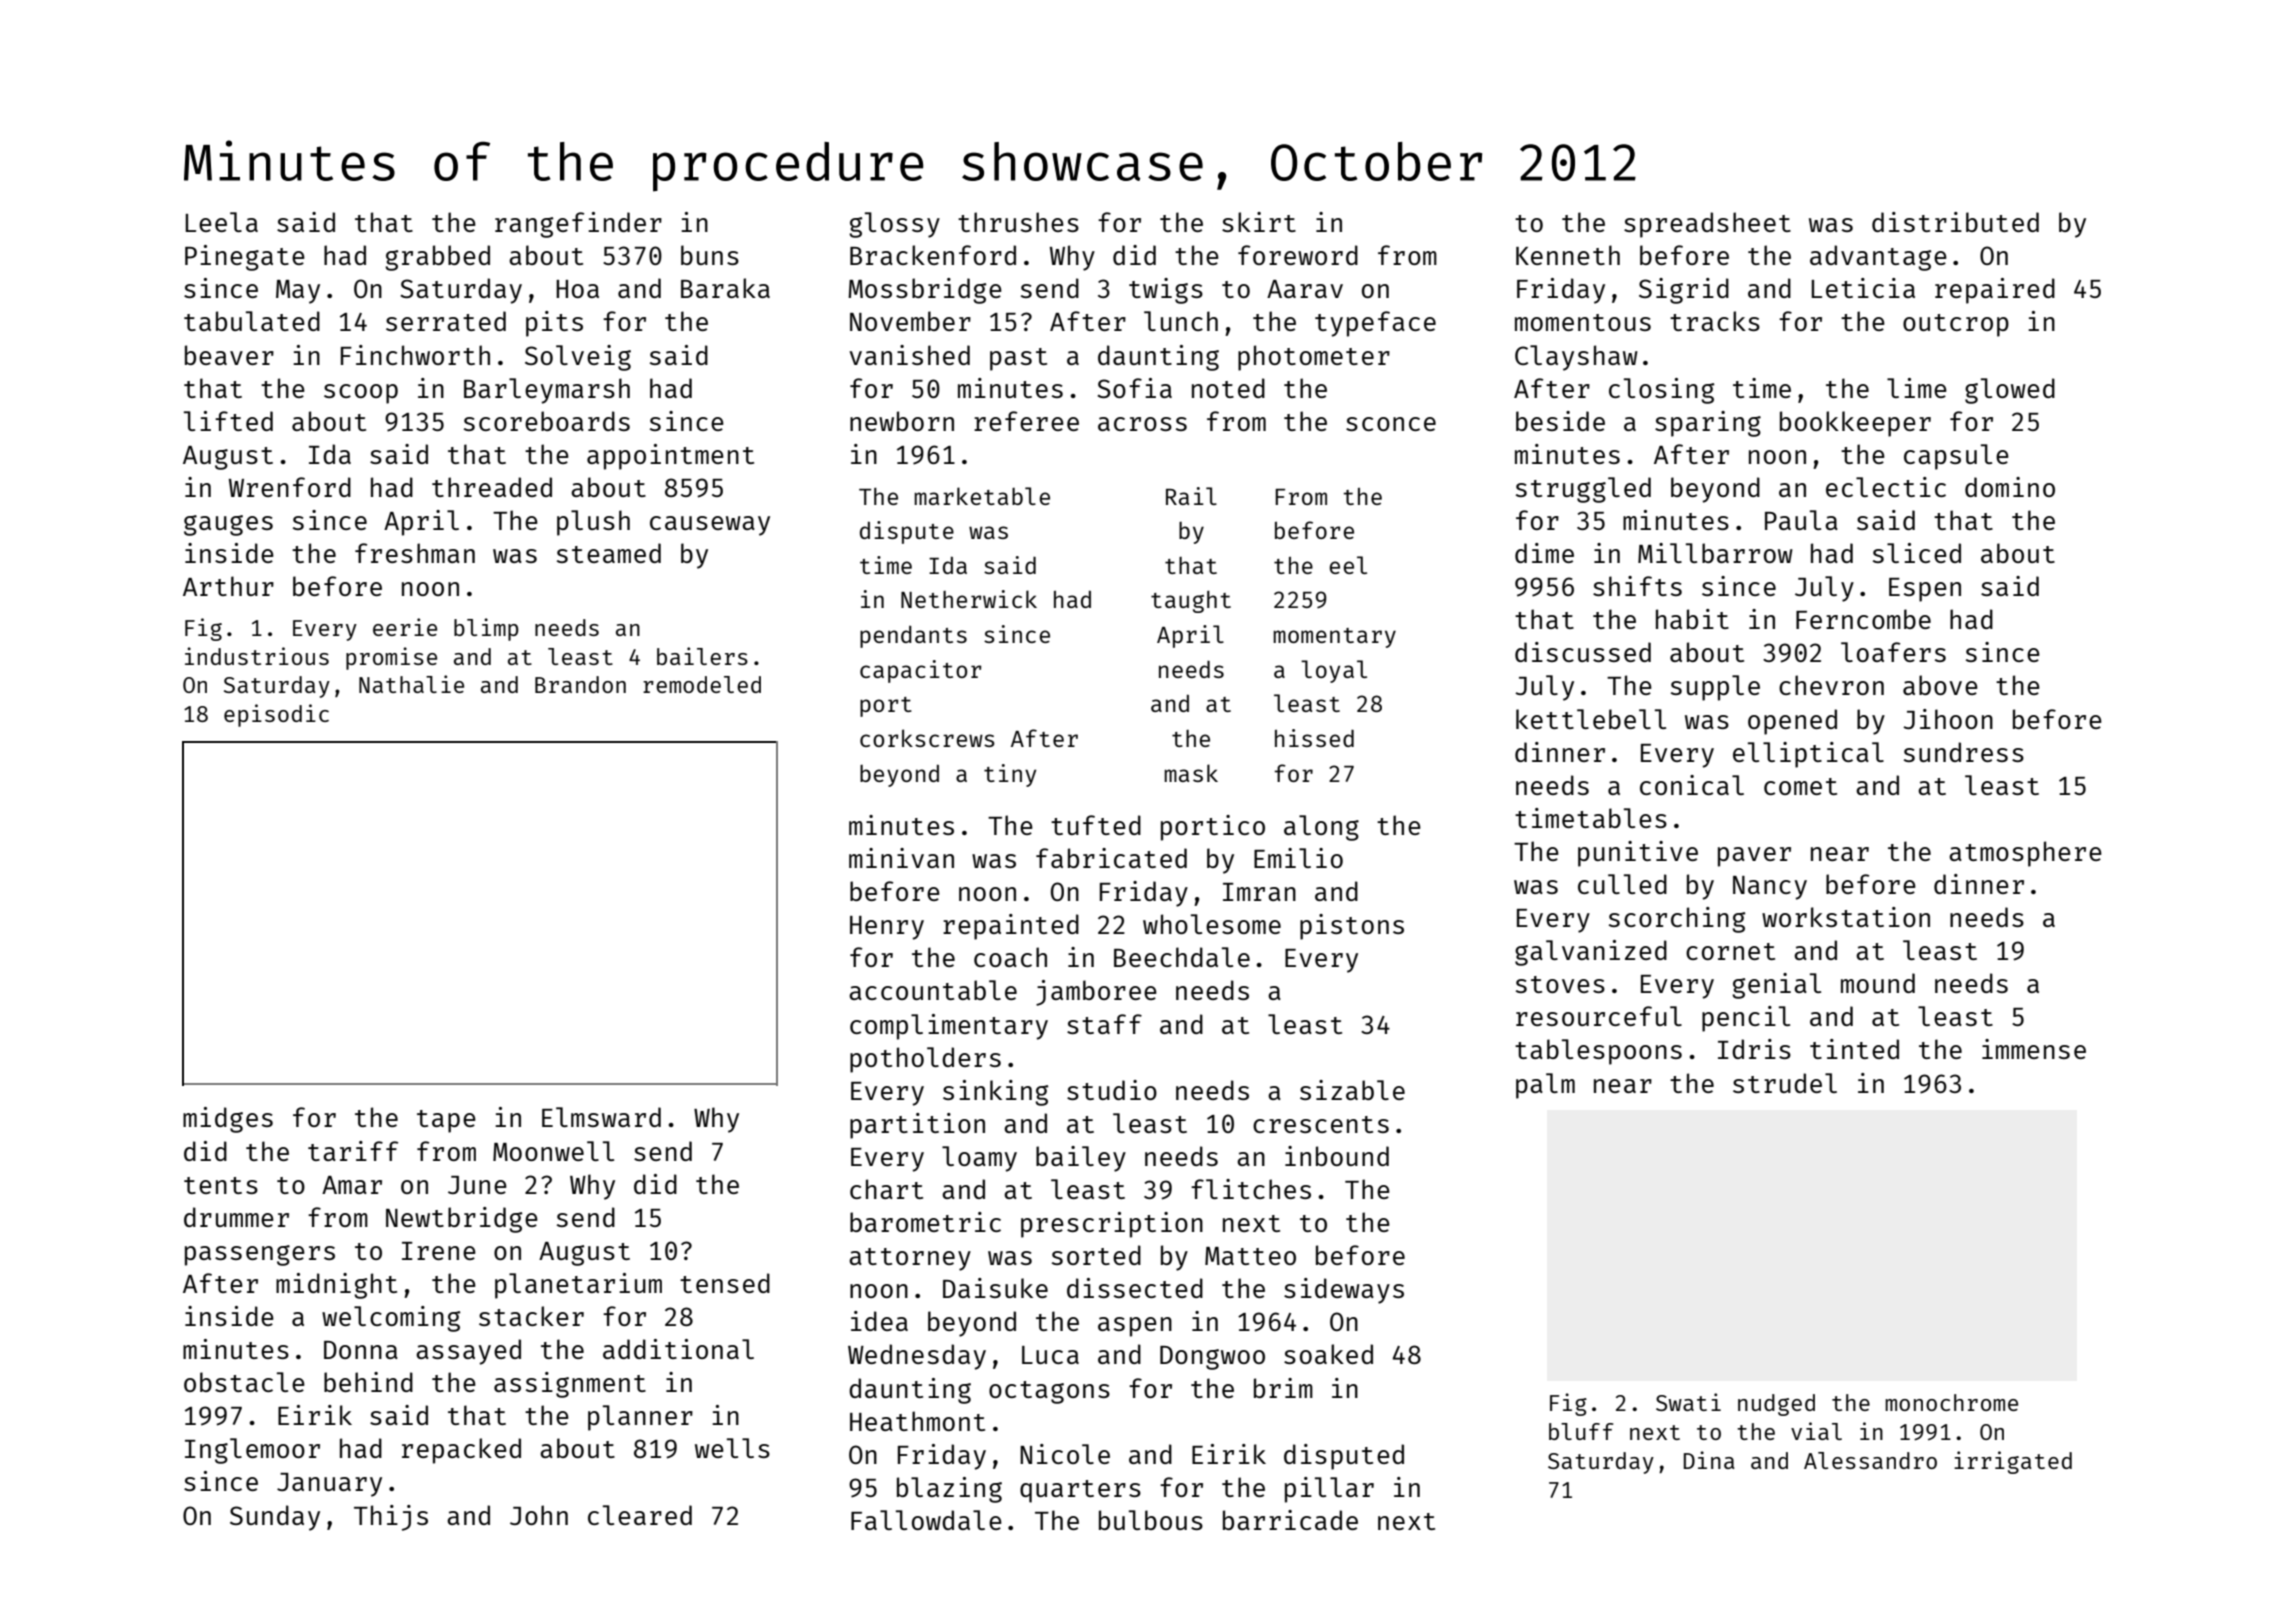 This page has width=2292, height=1620. What do you see at coordinates (1251, 1189) in the page?
I see `flitches` at bounding box center [1251, 1189].
